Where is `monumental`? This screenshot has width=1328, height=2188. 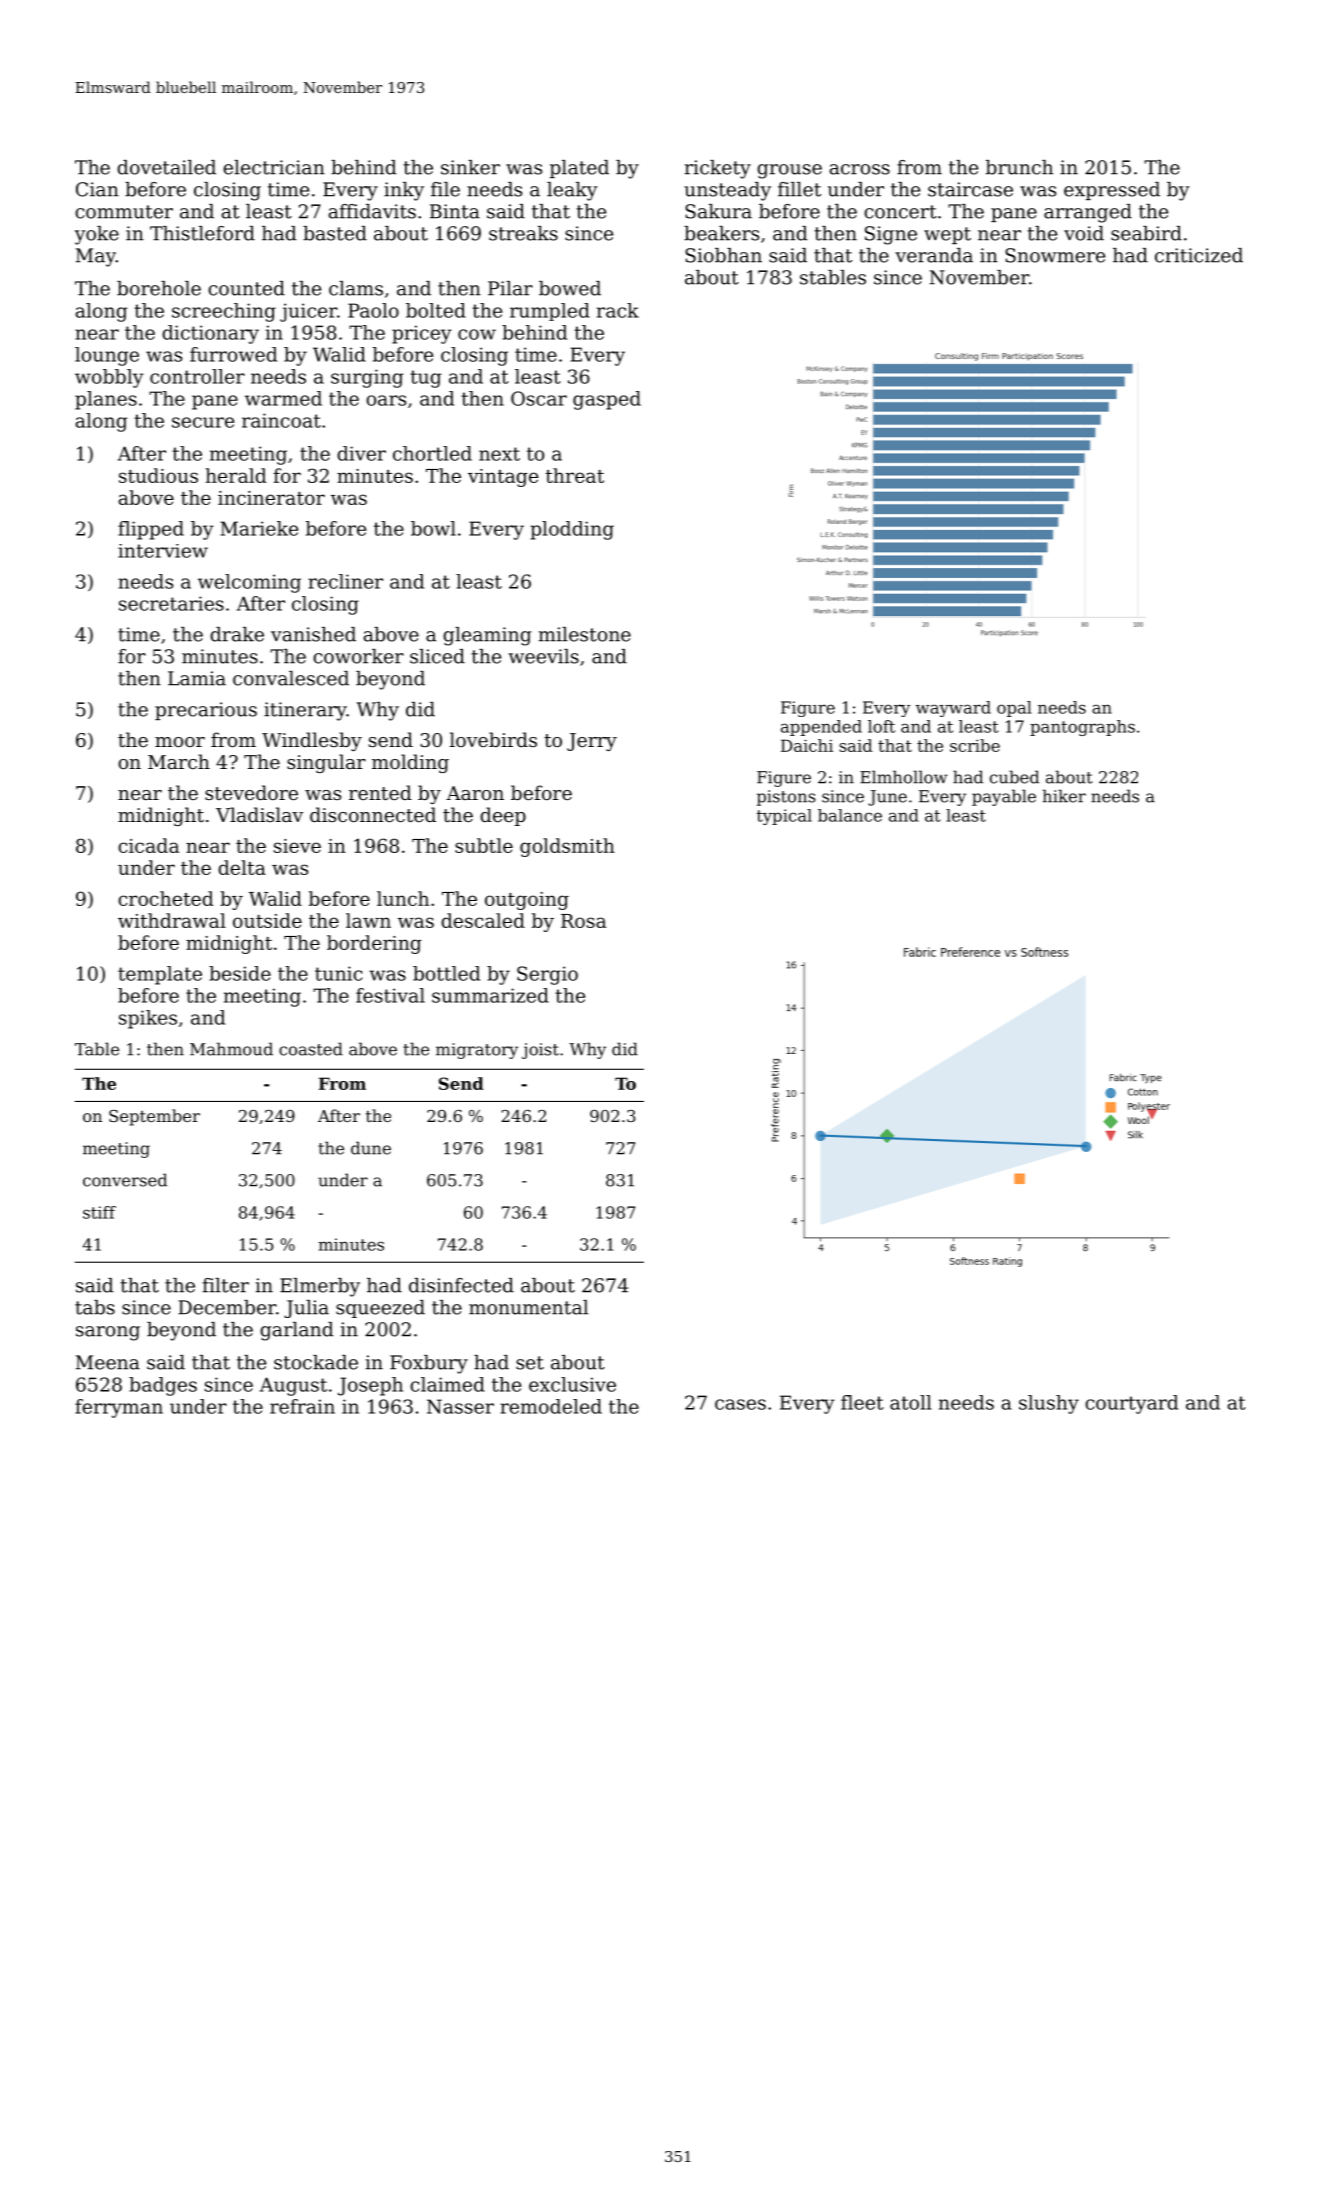 monumental is located at coordinates (528, 1307).
